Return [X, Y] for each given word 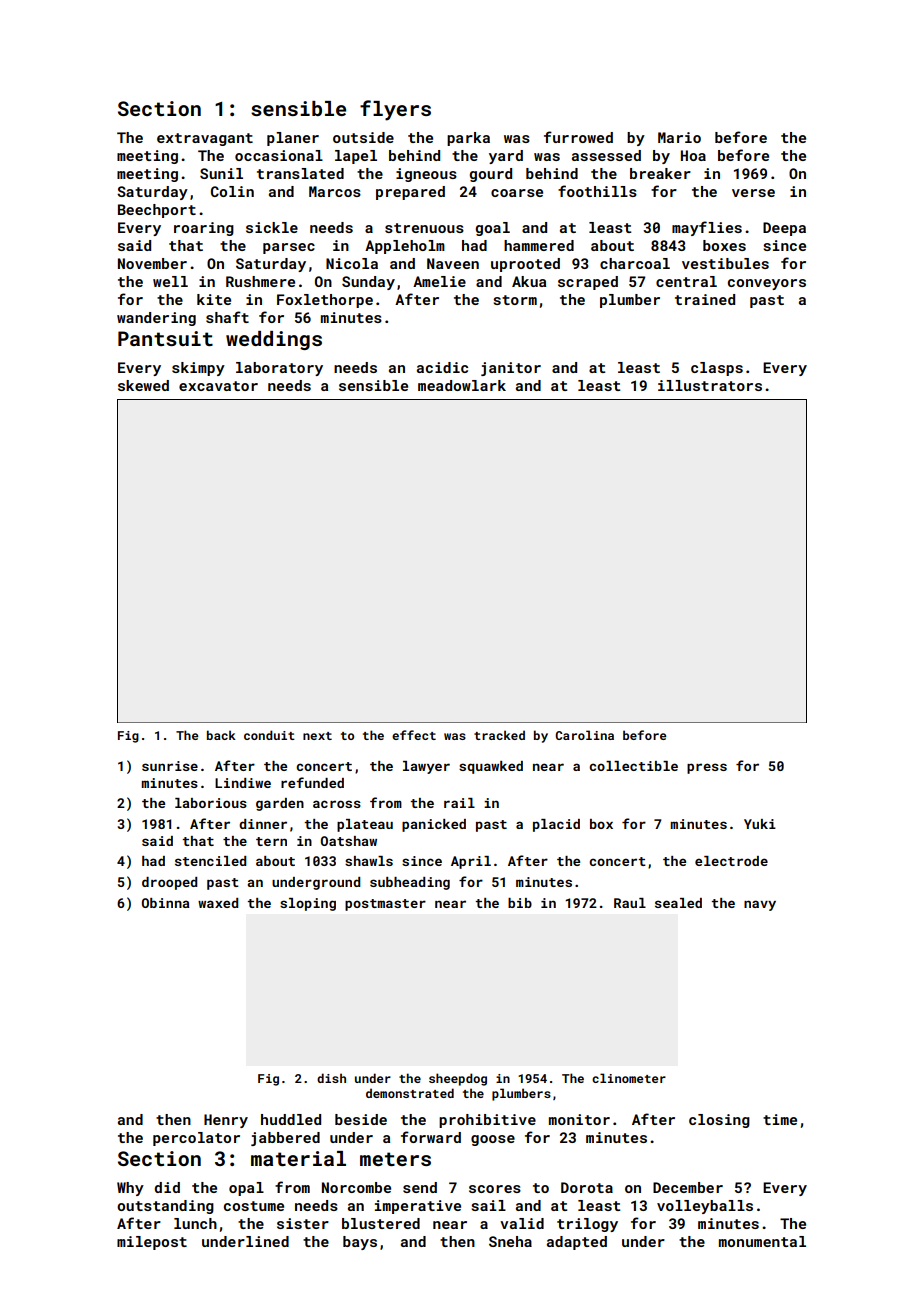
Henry [226, 1121]
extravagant [205, 139]
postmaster [385, 905]
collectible [633, 766]
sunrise [170, 766]
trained [705, 299]
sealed [678, 903]
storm [515, 300]
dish [331, 1078]
